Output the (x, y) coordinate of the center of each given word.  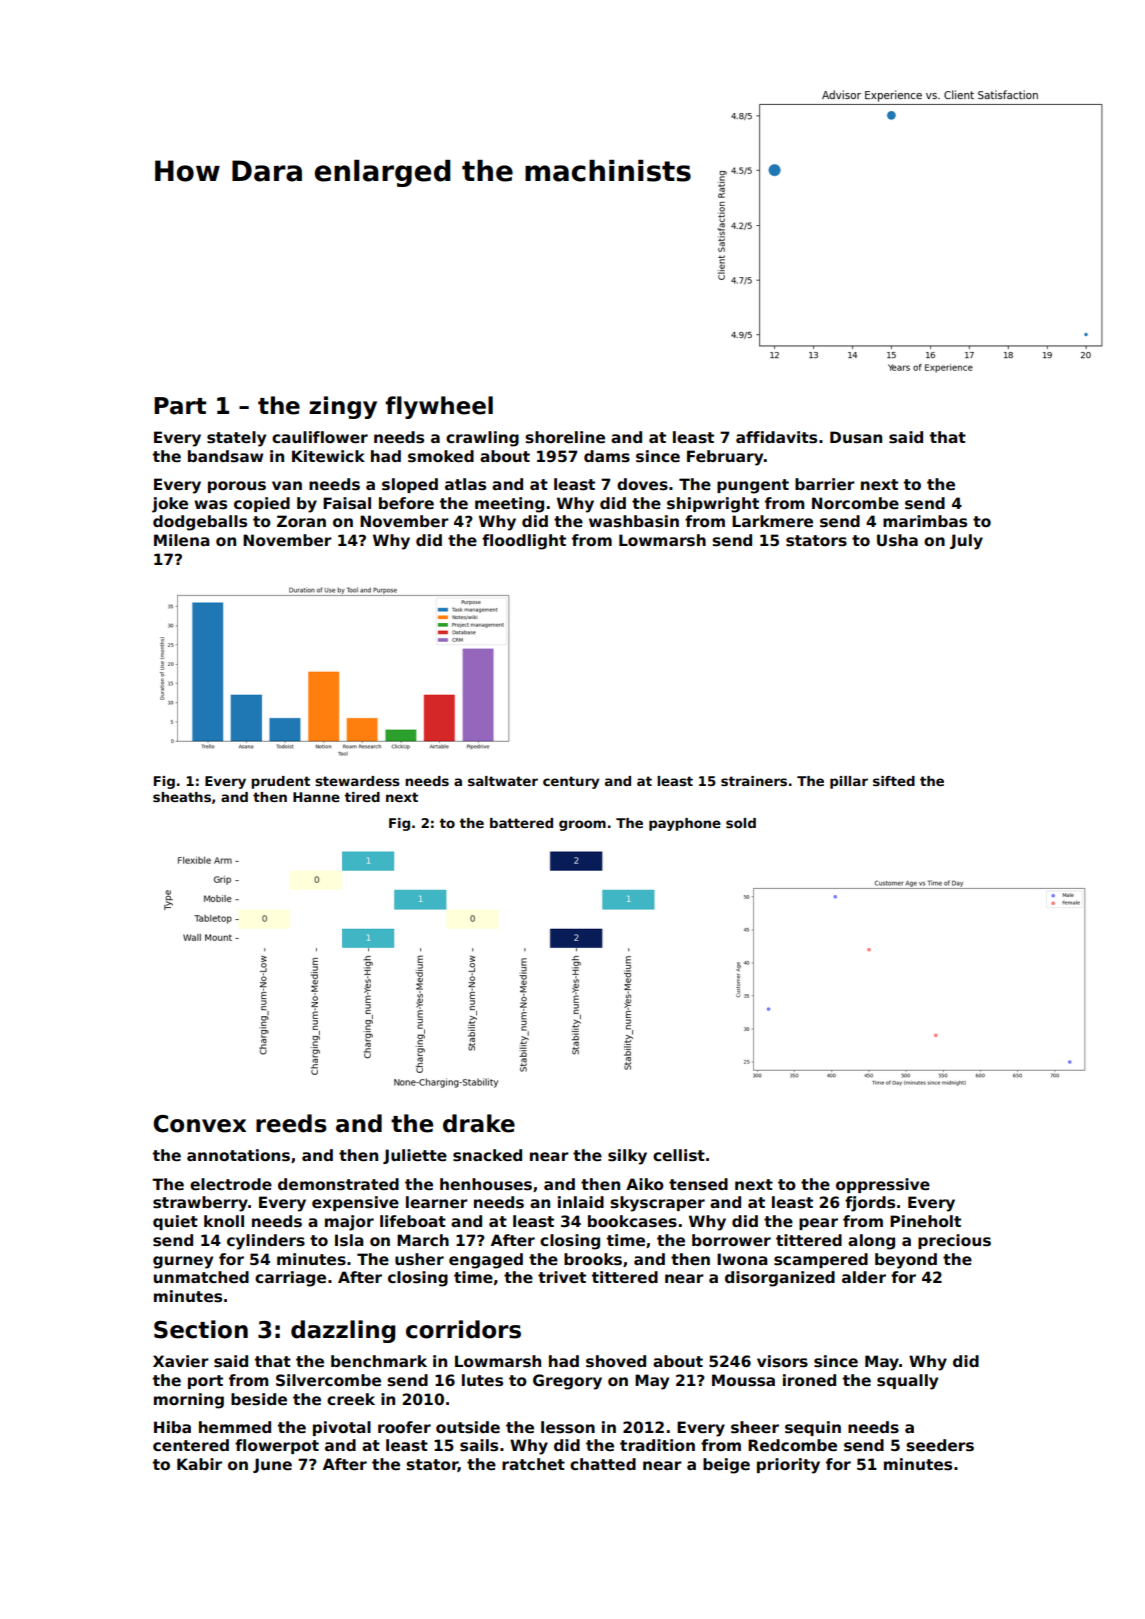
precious (954, 1241)
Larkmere (772, 521)
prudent (280, 782)
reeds (291, 1123)
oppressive (883, 1185)
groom (582, 825)
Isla (349, 1240)
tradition (657, 1445)
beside (259, 1399)
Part (180, 406)
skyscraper (658, 1204)
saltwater (503, 781)
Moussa (743, 1380)
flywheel (439, 407)
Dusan (856, 437)
